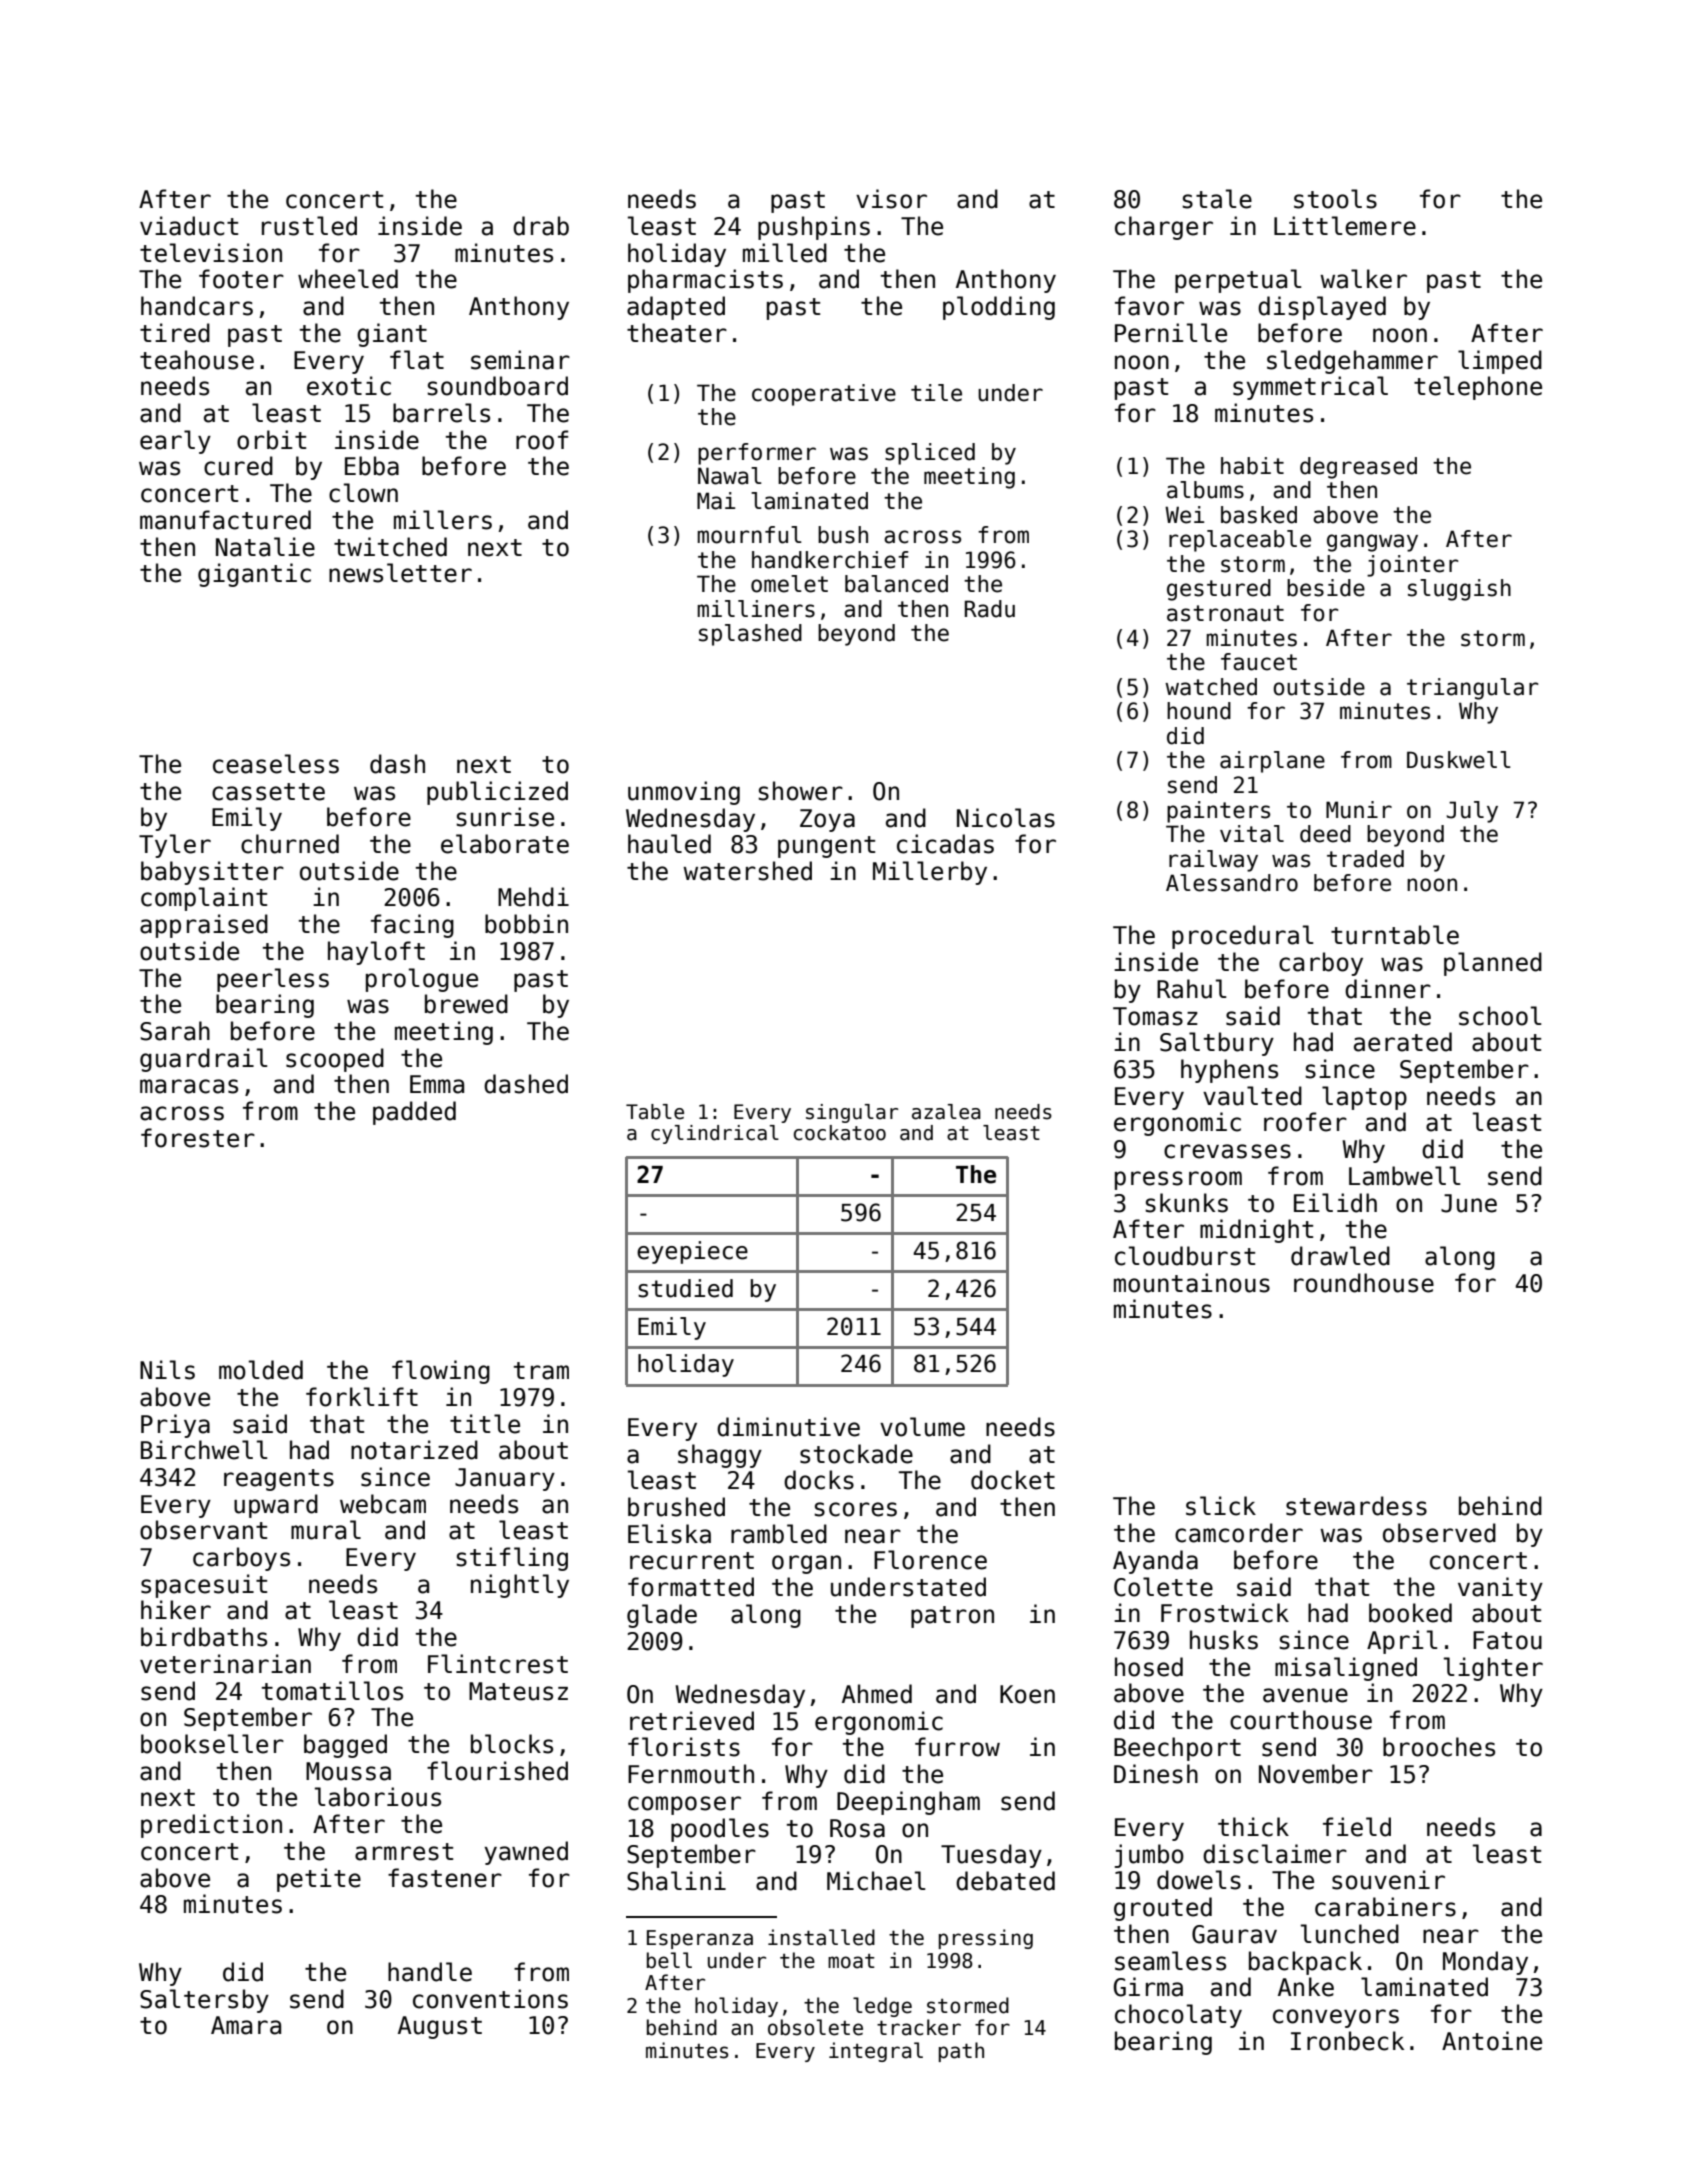 This screenshot has height=2178, width=1683. I want to click on docket, so click(1013, 1480).
